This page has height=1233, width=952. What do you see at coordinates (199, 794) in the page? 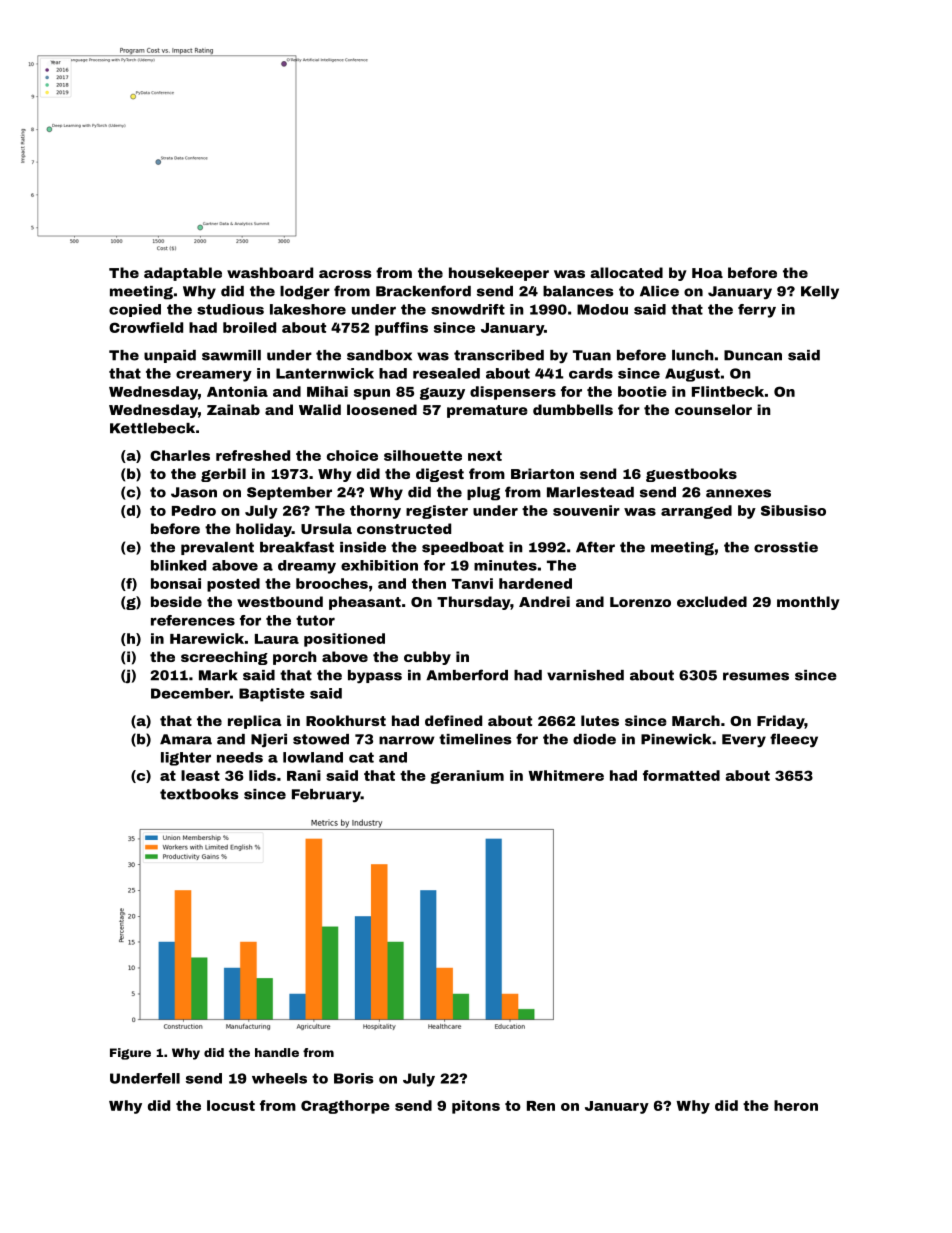
I see `textbooks` at bounding box center [199, 794].
